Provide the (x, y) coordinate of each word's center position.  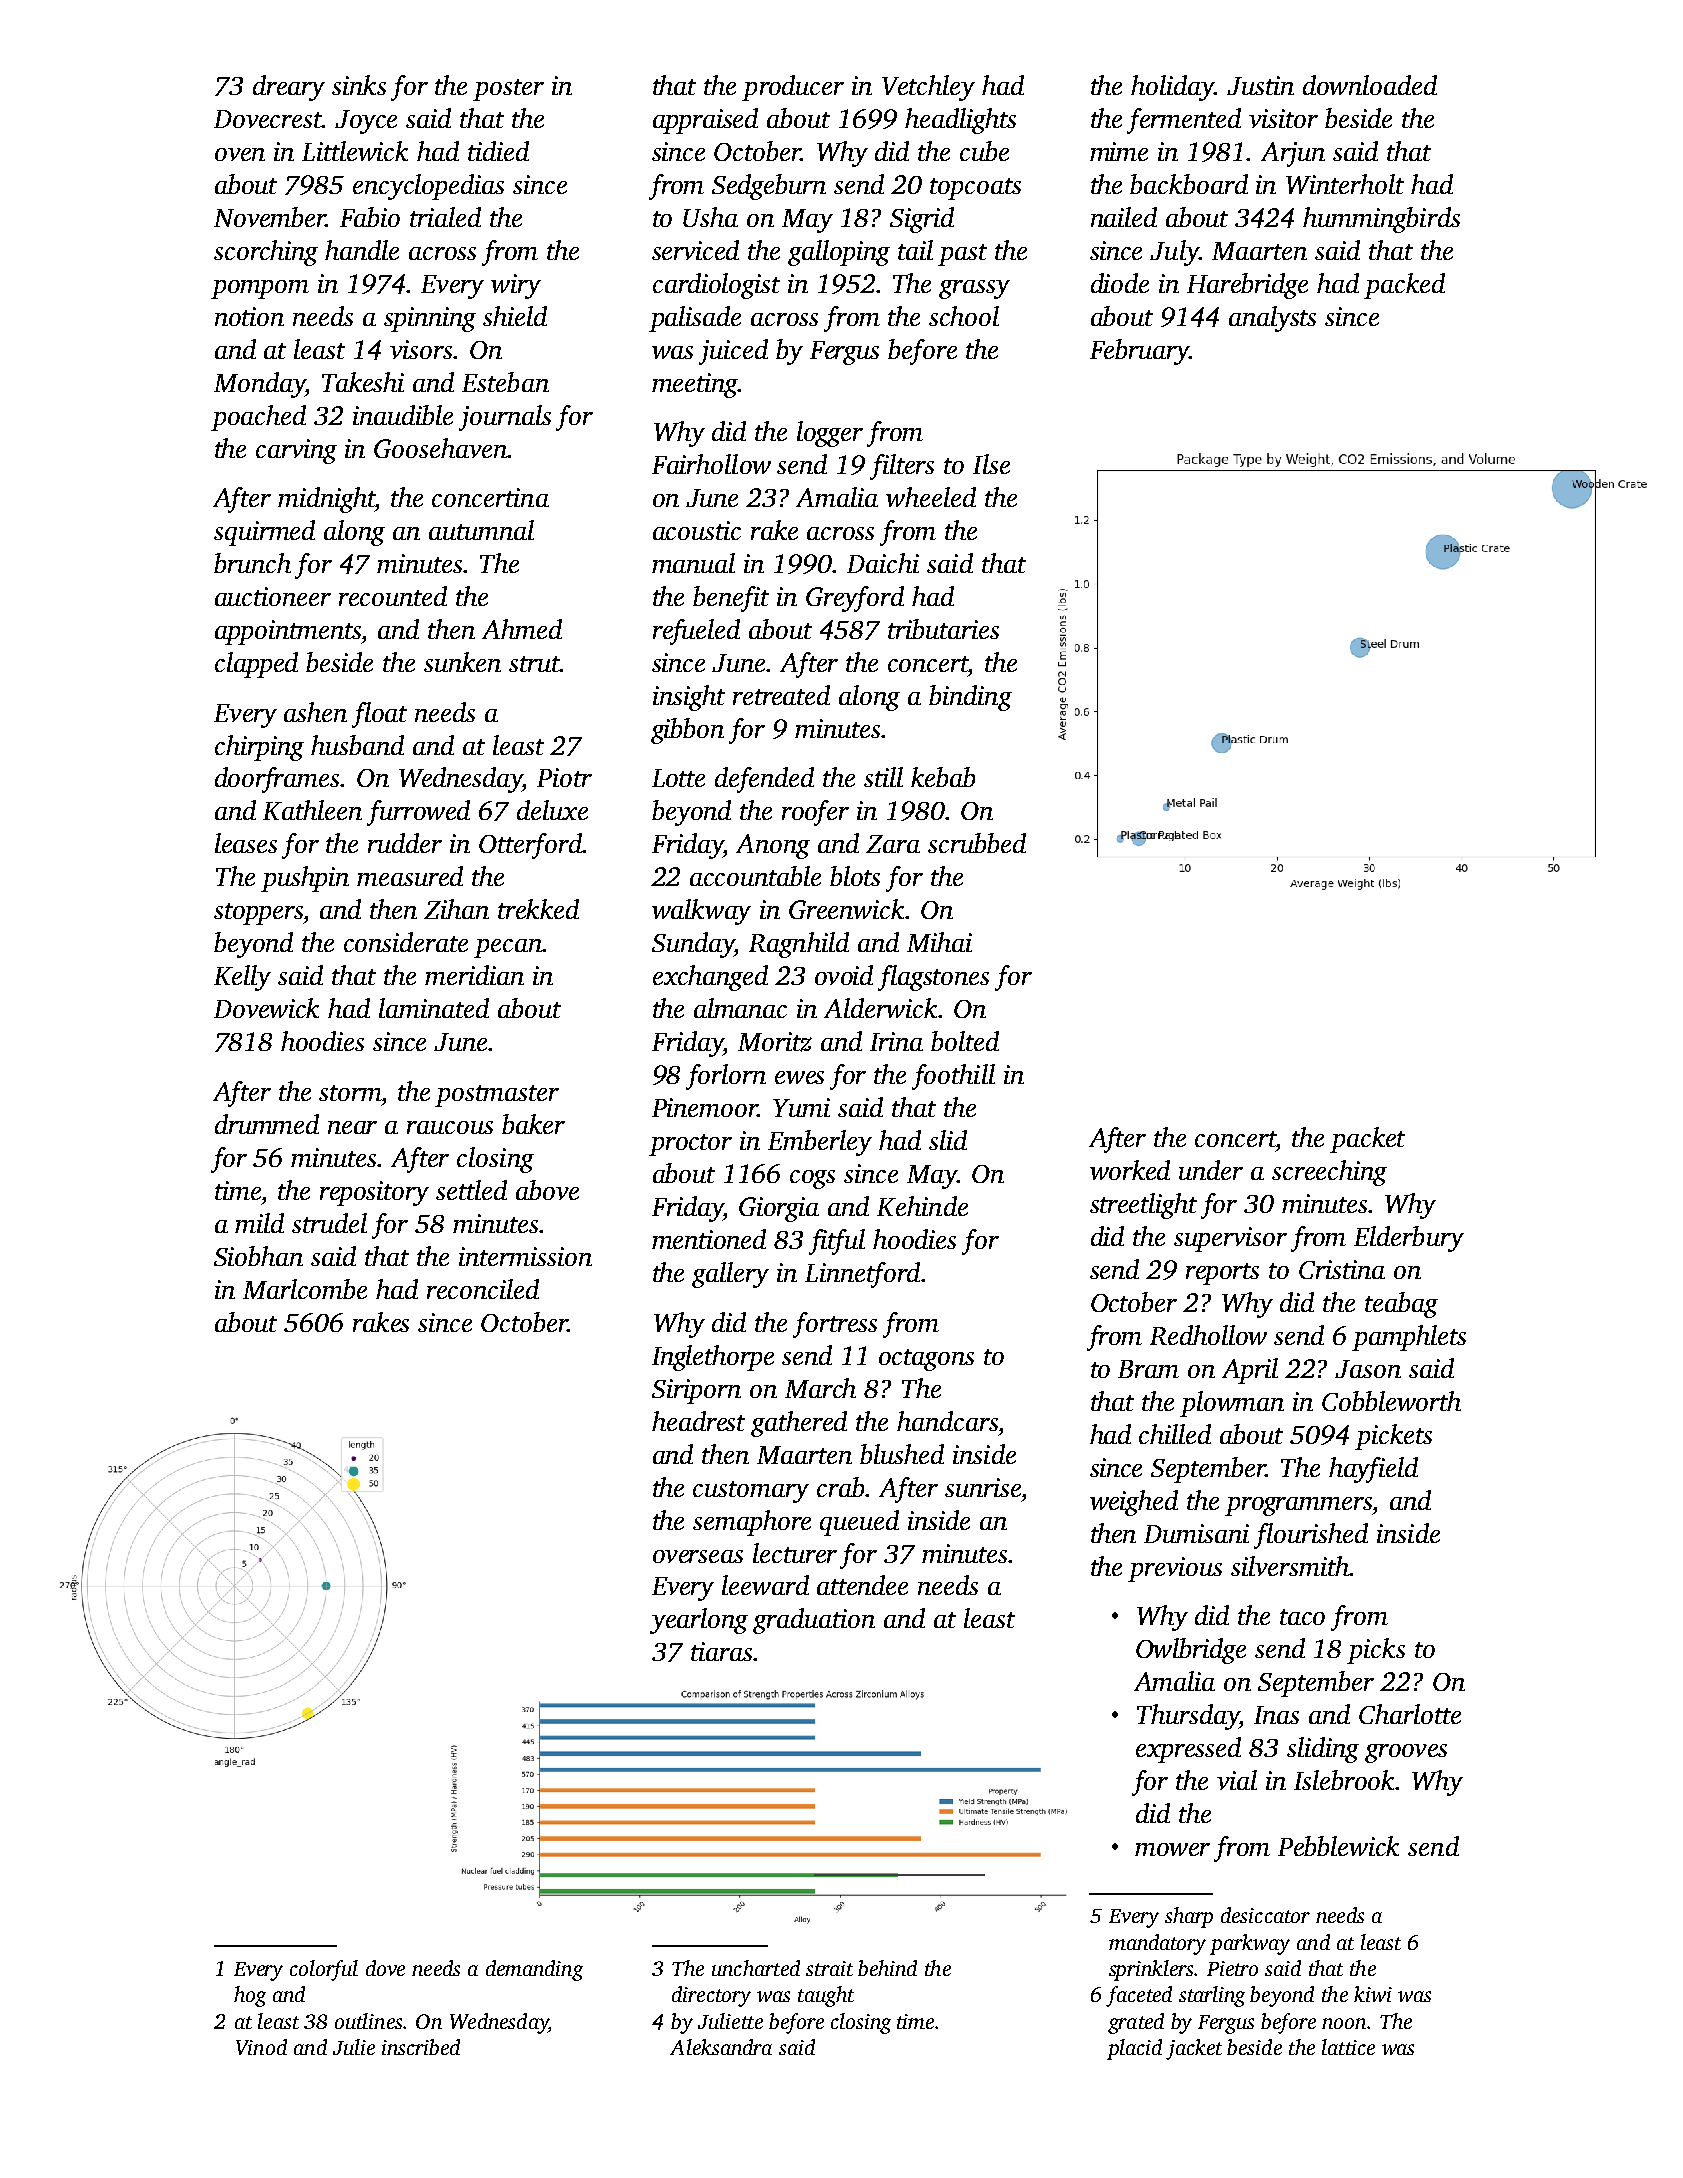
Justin (1260, 85)
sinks (359, 85)
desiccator (1265, 1915)
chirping (259, 748)
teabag (1401, 1305)
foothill (953, 1077)
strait (829, 1968)
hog (250, 1996)
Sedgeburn (769, 187)
